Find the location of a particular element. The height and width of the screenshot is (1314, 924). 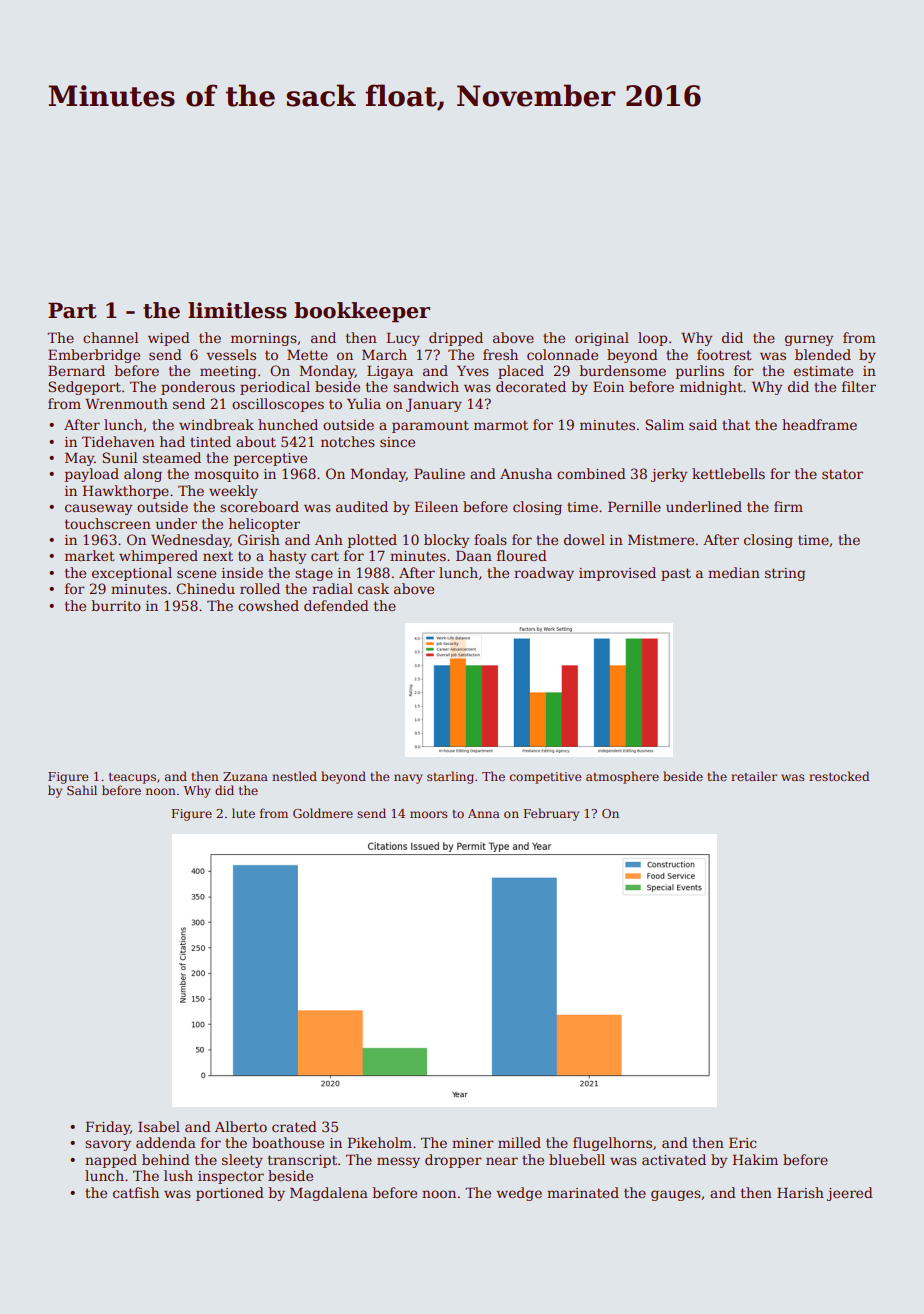

moors is located at coordinates (429, 814).
